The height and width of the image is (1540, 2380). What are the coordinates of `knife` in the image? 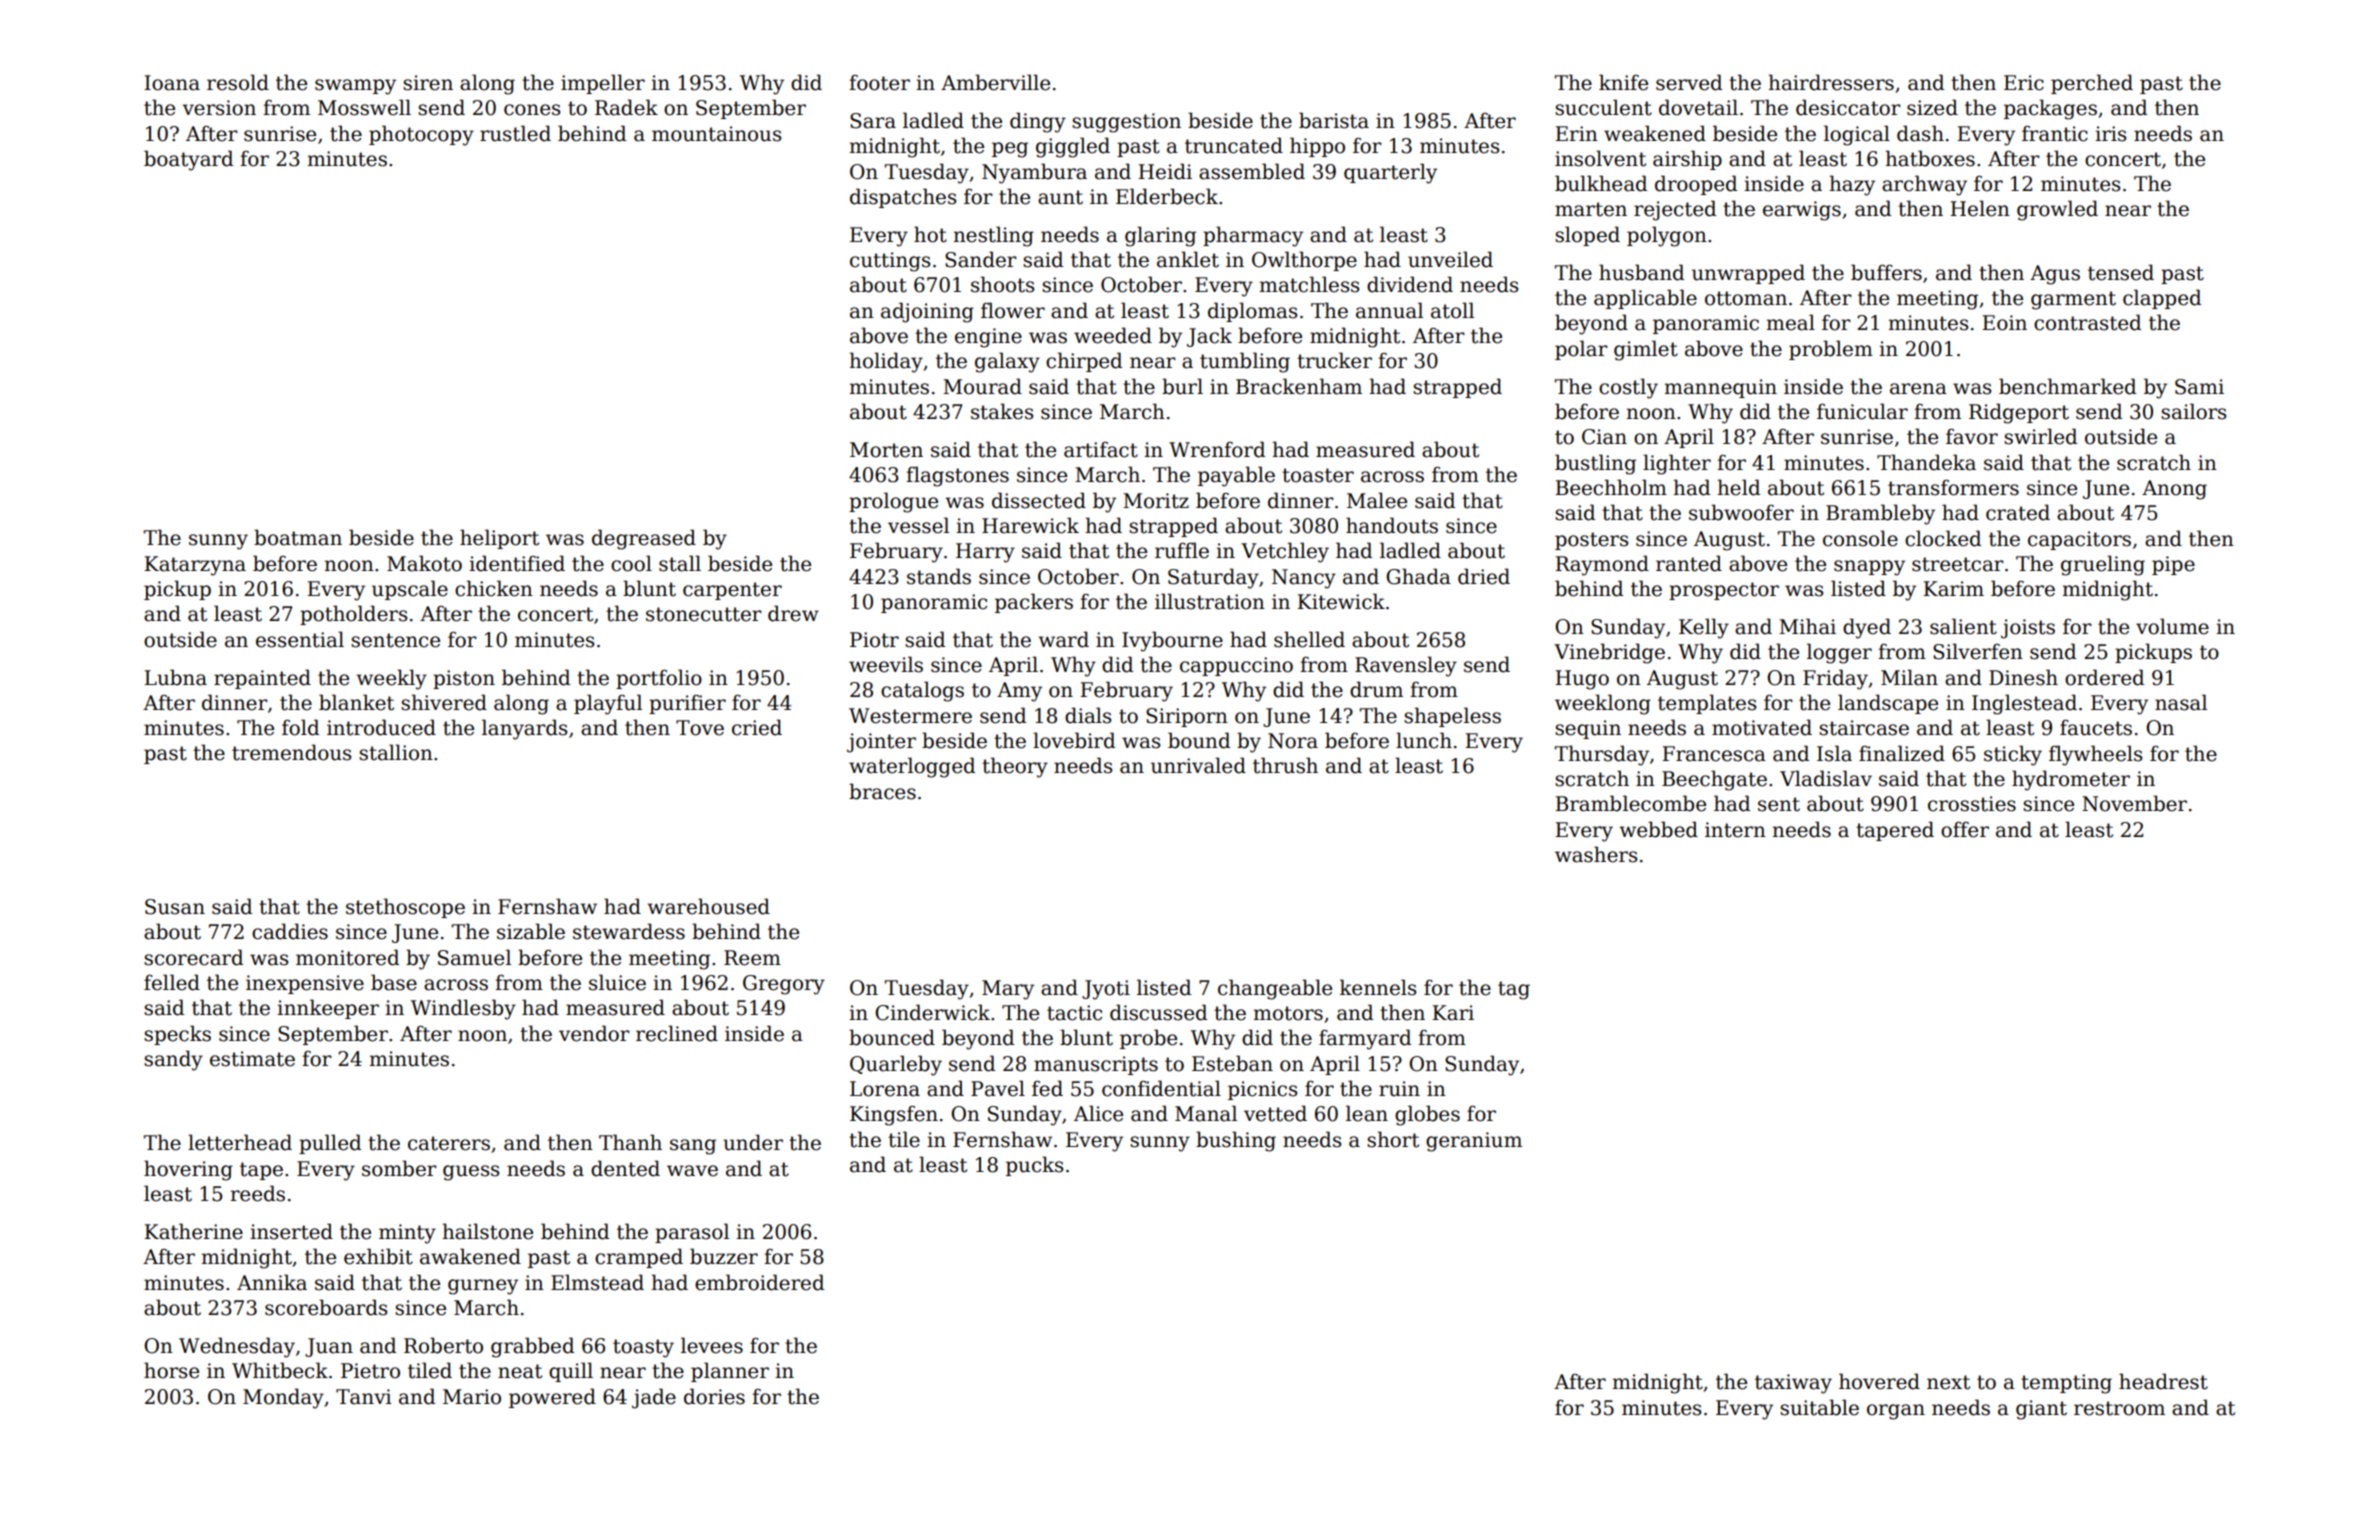 It's located at (1623, 82).
